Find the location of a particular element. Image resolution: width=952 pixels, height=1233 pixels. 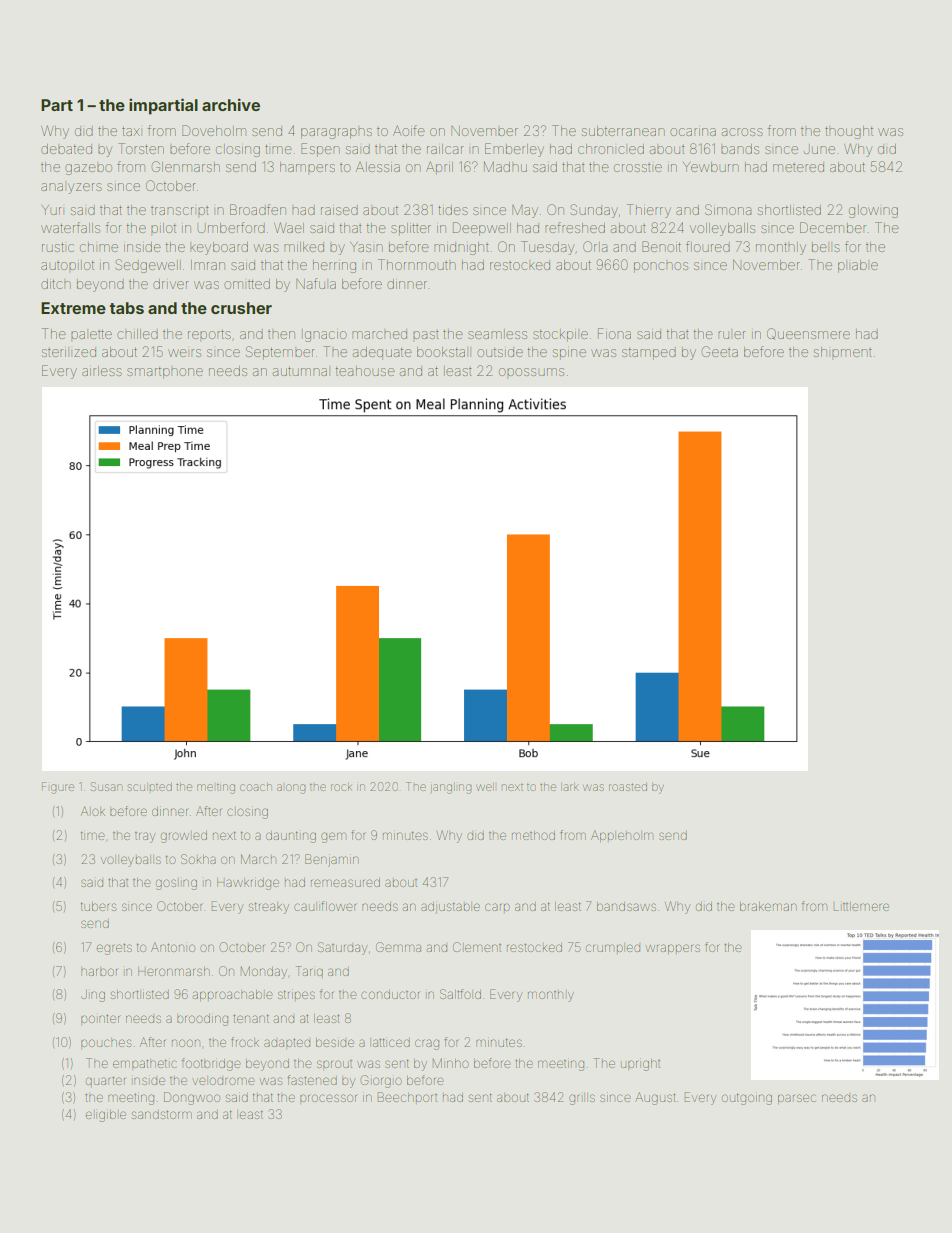

ocarina is located at coordinates (693, 132).
